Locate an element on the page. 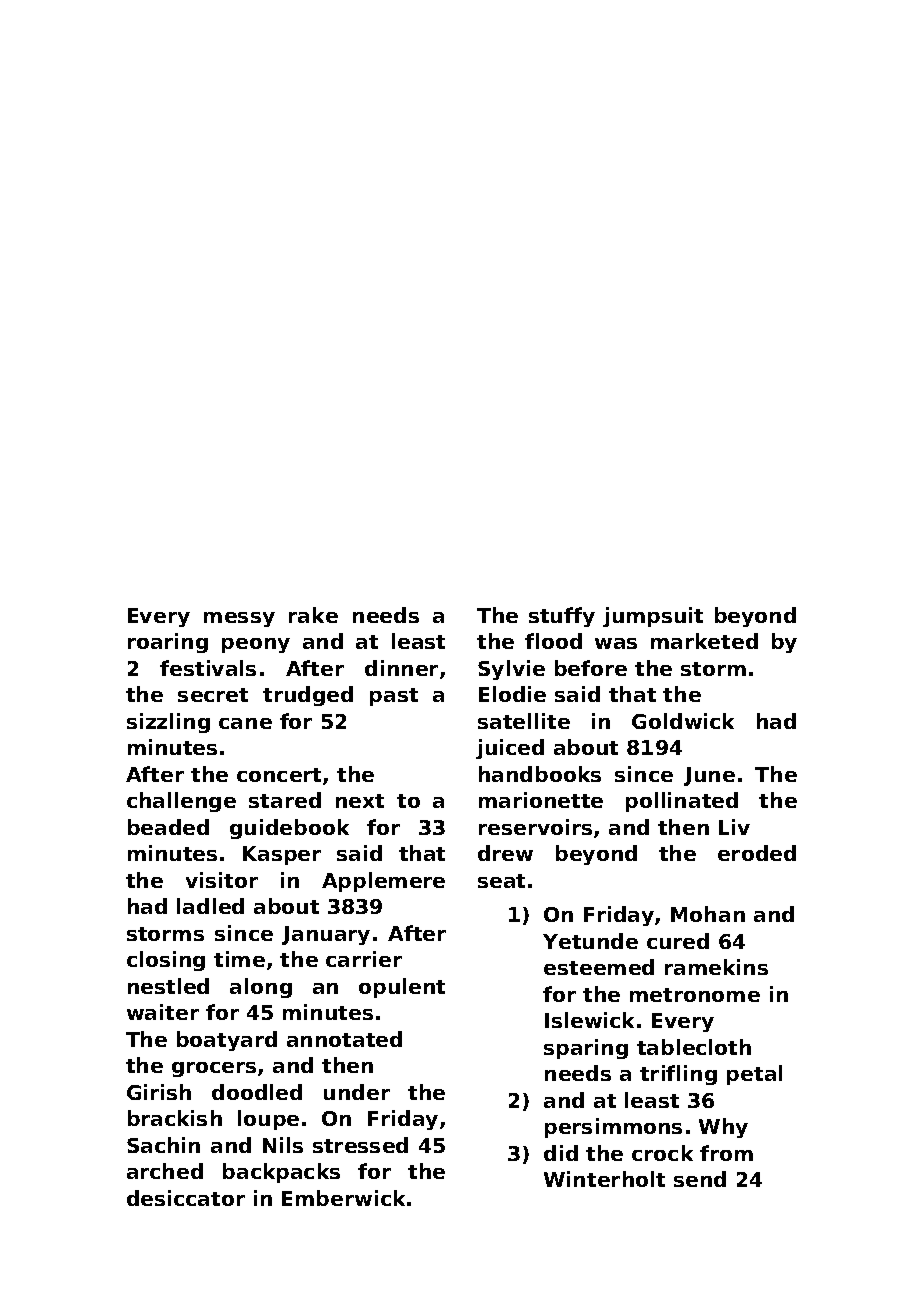 The height and width of the image is (1314, 924). messy is located at coordinates (239, 619).
